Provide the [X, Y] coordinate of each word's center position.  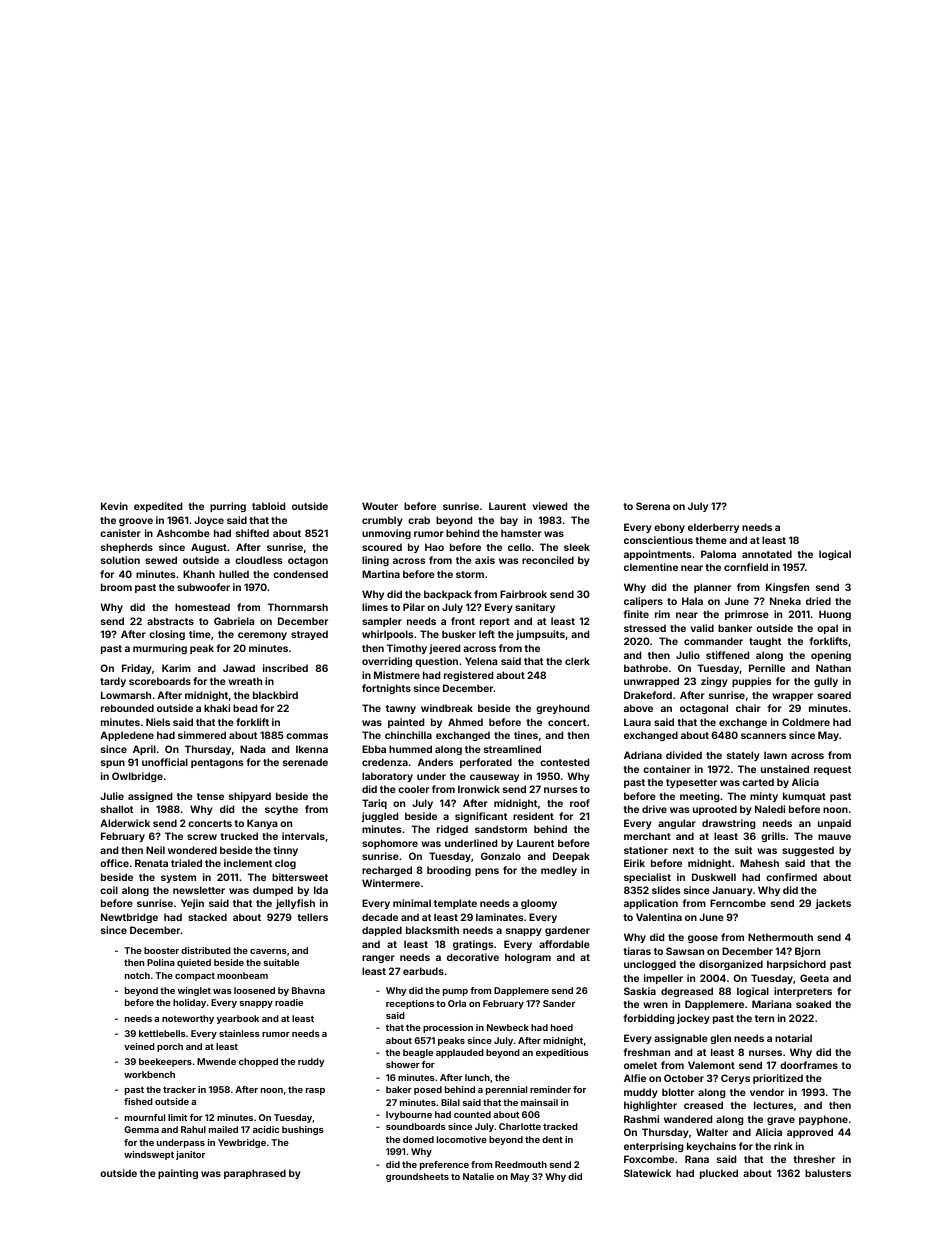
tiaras [637, 951]
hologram [528, 958]
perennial [506, 1090]
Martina [381, 574]
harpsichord [796, 965]
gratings [473, 945]
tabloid [268, 506]
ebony [669, 528]
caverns [268, 951]
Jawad [239, 668]
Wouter [380, 506]
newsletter [199, 890]
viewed [549, 506]
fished [138, 1101]
